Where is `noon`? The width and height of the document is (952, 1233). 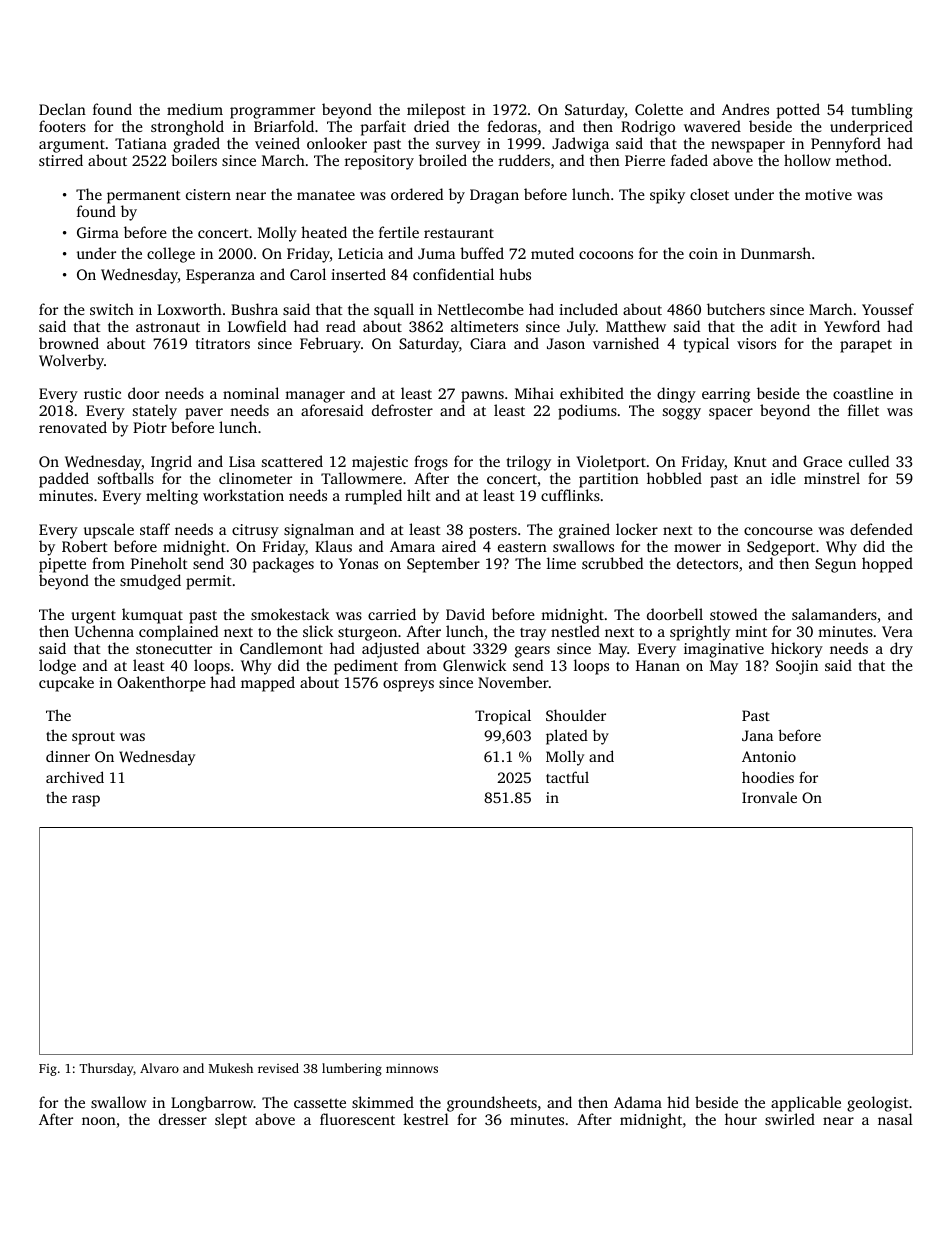 noon is located at coordinates (99, 1121).
